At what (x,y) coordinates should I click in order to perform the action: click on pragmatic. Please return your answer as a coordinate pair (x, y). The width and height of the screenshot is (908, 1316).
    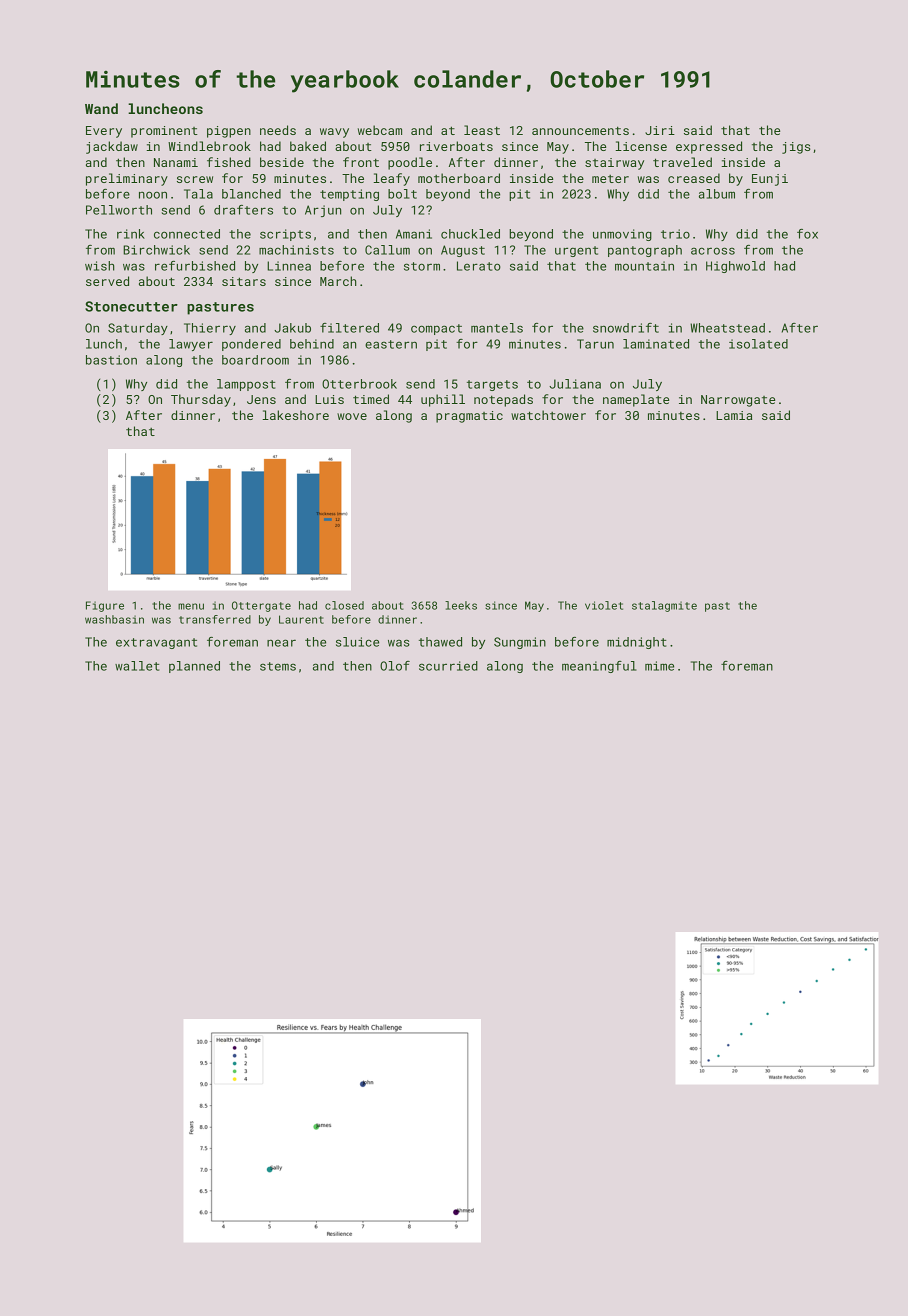
    Looking at the image, I should click on (469, 417).
